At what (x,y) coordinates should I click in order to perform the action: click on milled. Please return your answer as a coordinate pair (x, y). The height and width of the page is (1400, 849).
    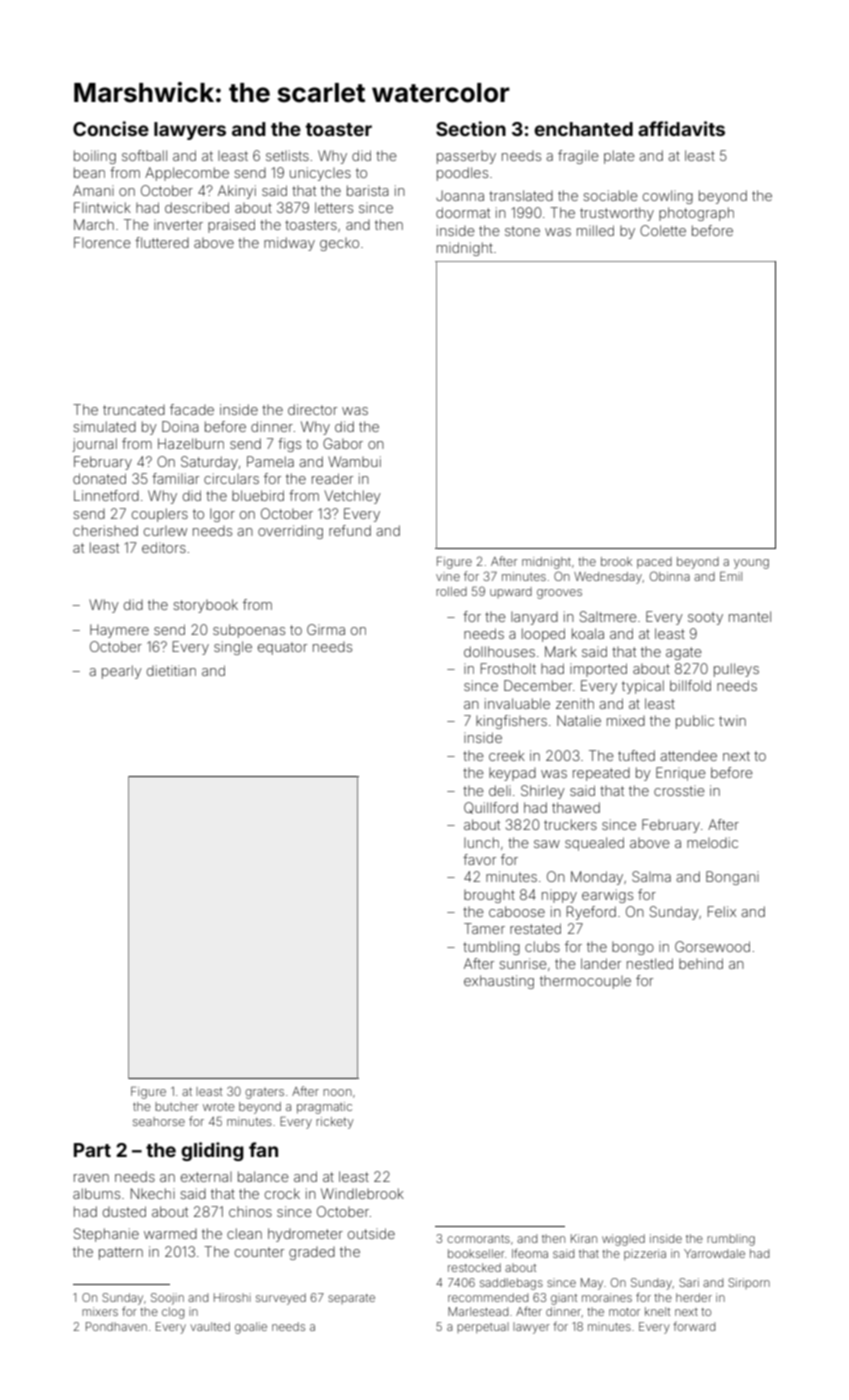
    Looking at the image, I should click on (595, 230).
